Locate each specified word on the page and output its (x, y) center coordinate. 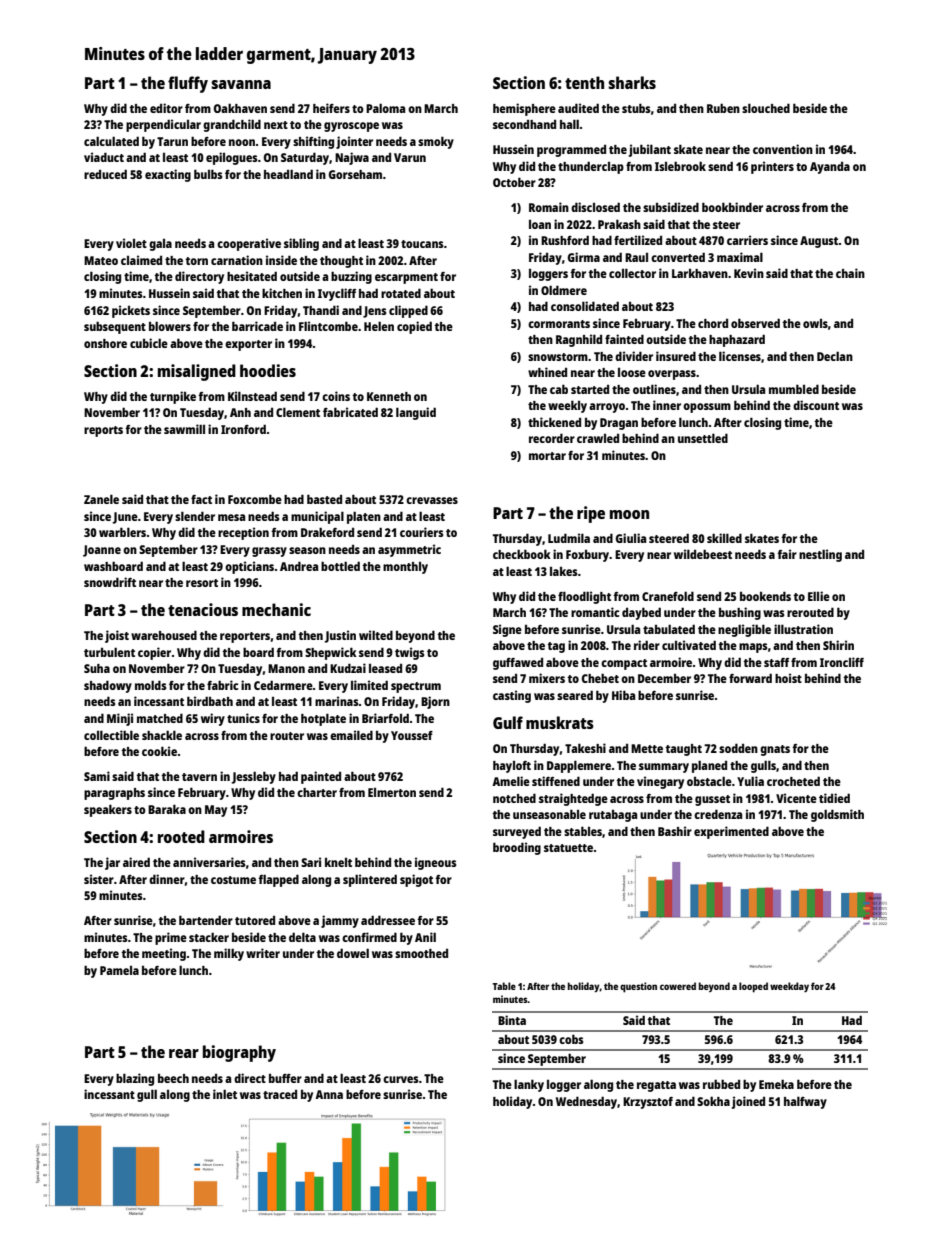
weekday (789, 987)
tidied (834, 798)
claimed (141, 260)
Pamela (119, 970)
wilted (376, 635)
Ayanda (830, 168)
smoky (436, 142)
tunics (243, 718)
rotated (401, 293)
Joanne (102, 551)
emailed (351, 735)
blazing (135, 1079)
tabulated (669, 629)
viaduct (104, 157)
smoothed (421, 953)
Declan (835, 356)
